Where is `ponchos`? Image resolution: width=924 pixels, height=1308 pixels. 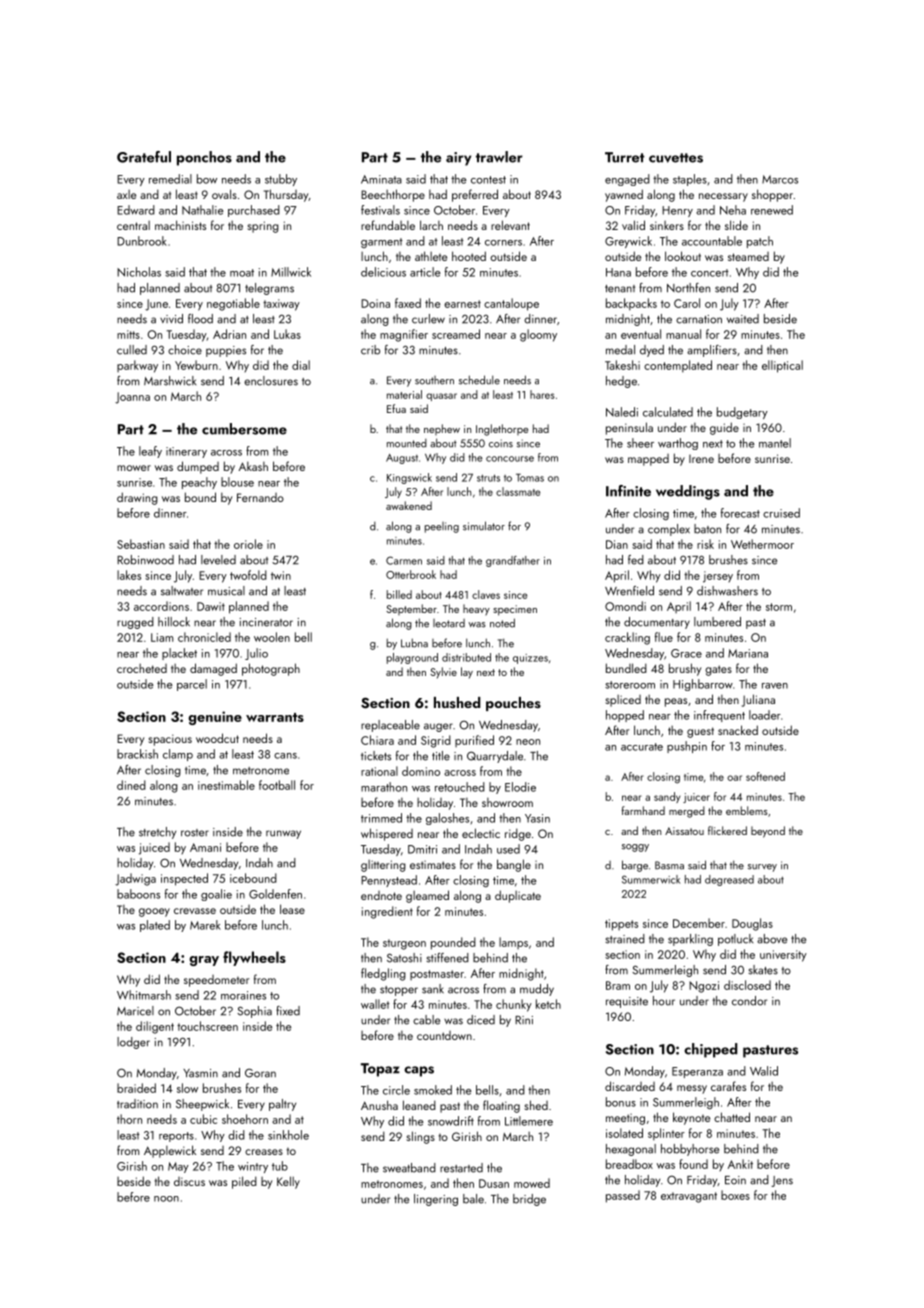
ponchos is located at coordinates (204, 158).
